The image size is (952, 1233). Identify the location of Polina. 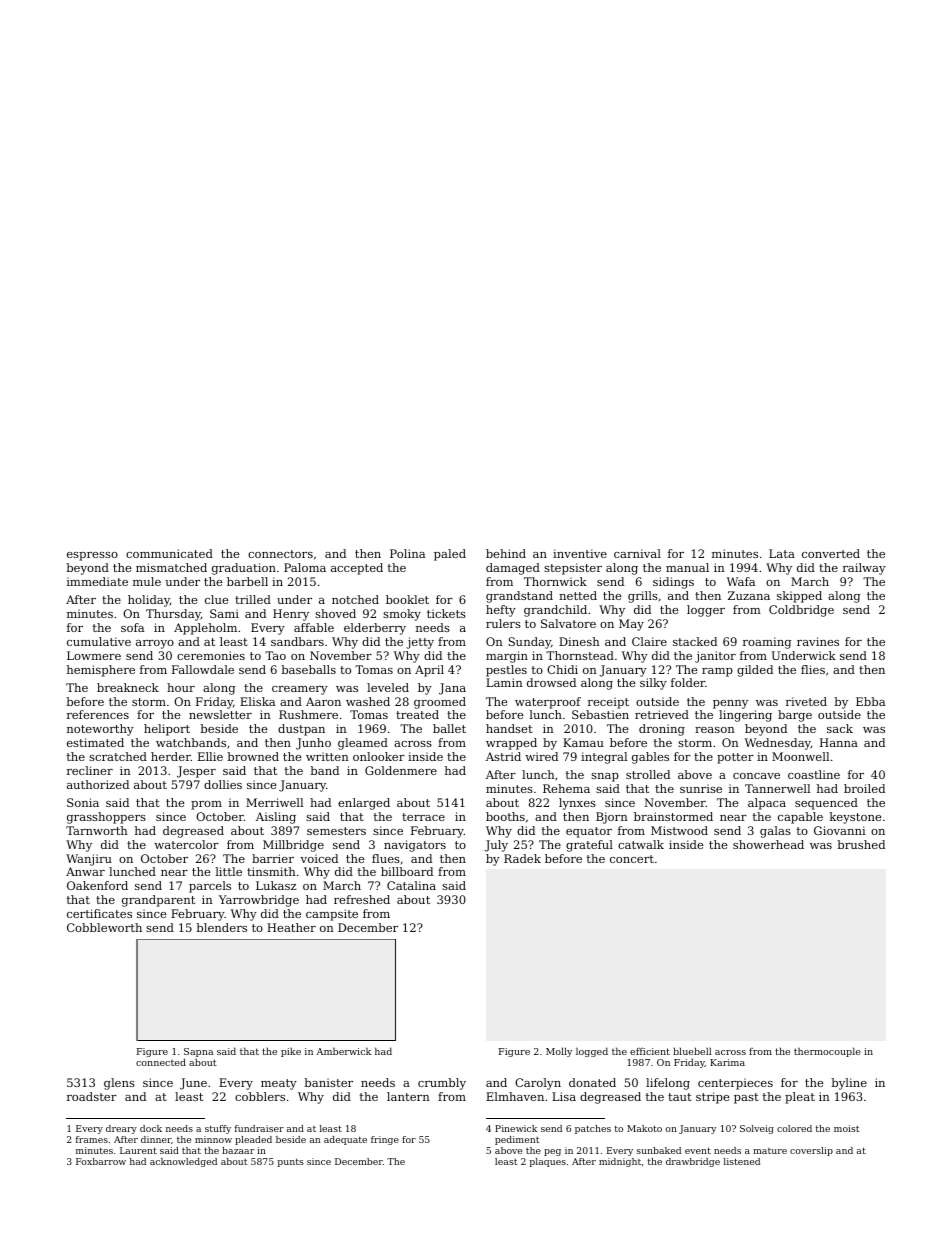
(407, 553).
